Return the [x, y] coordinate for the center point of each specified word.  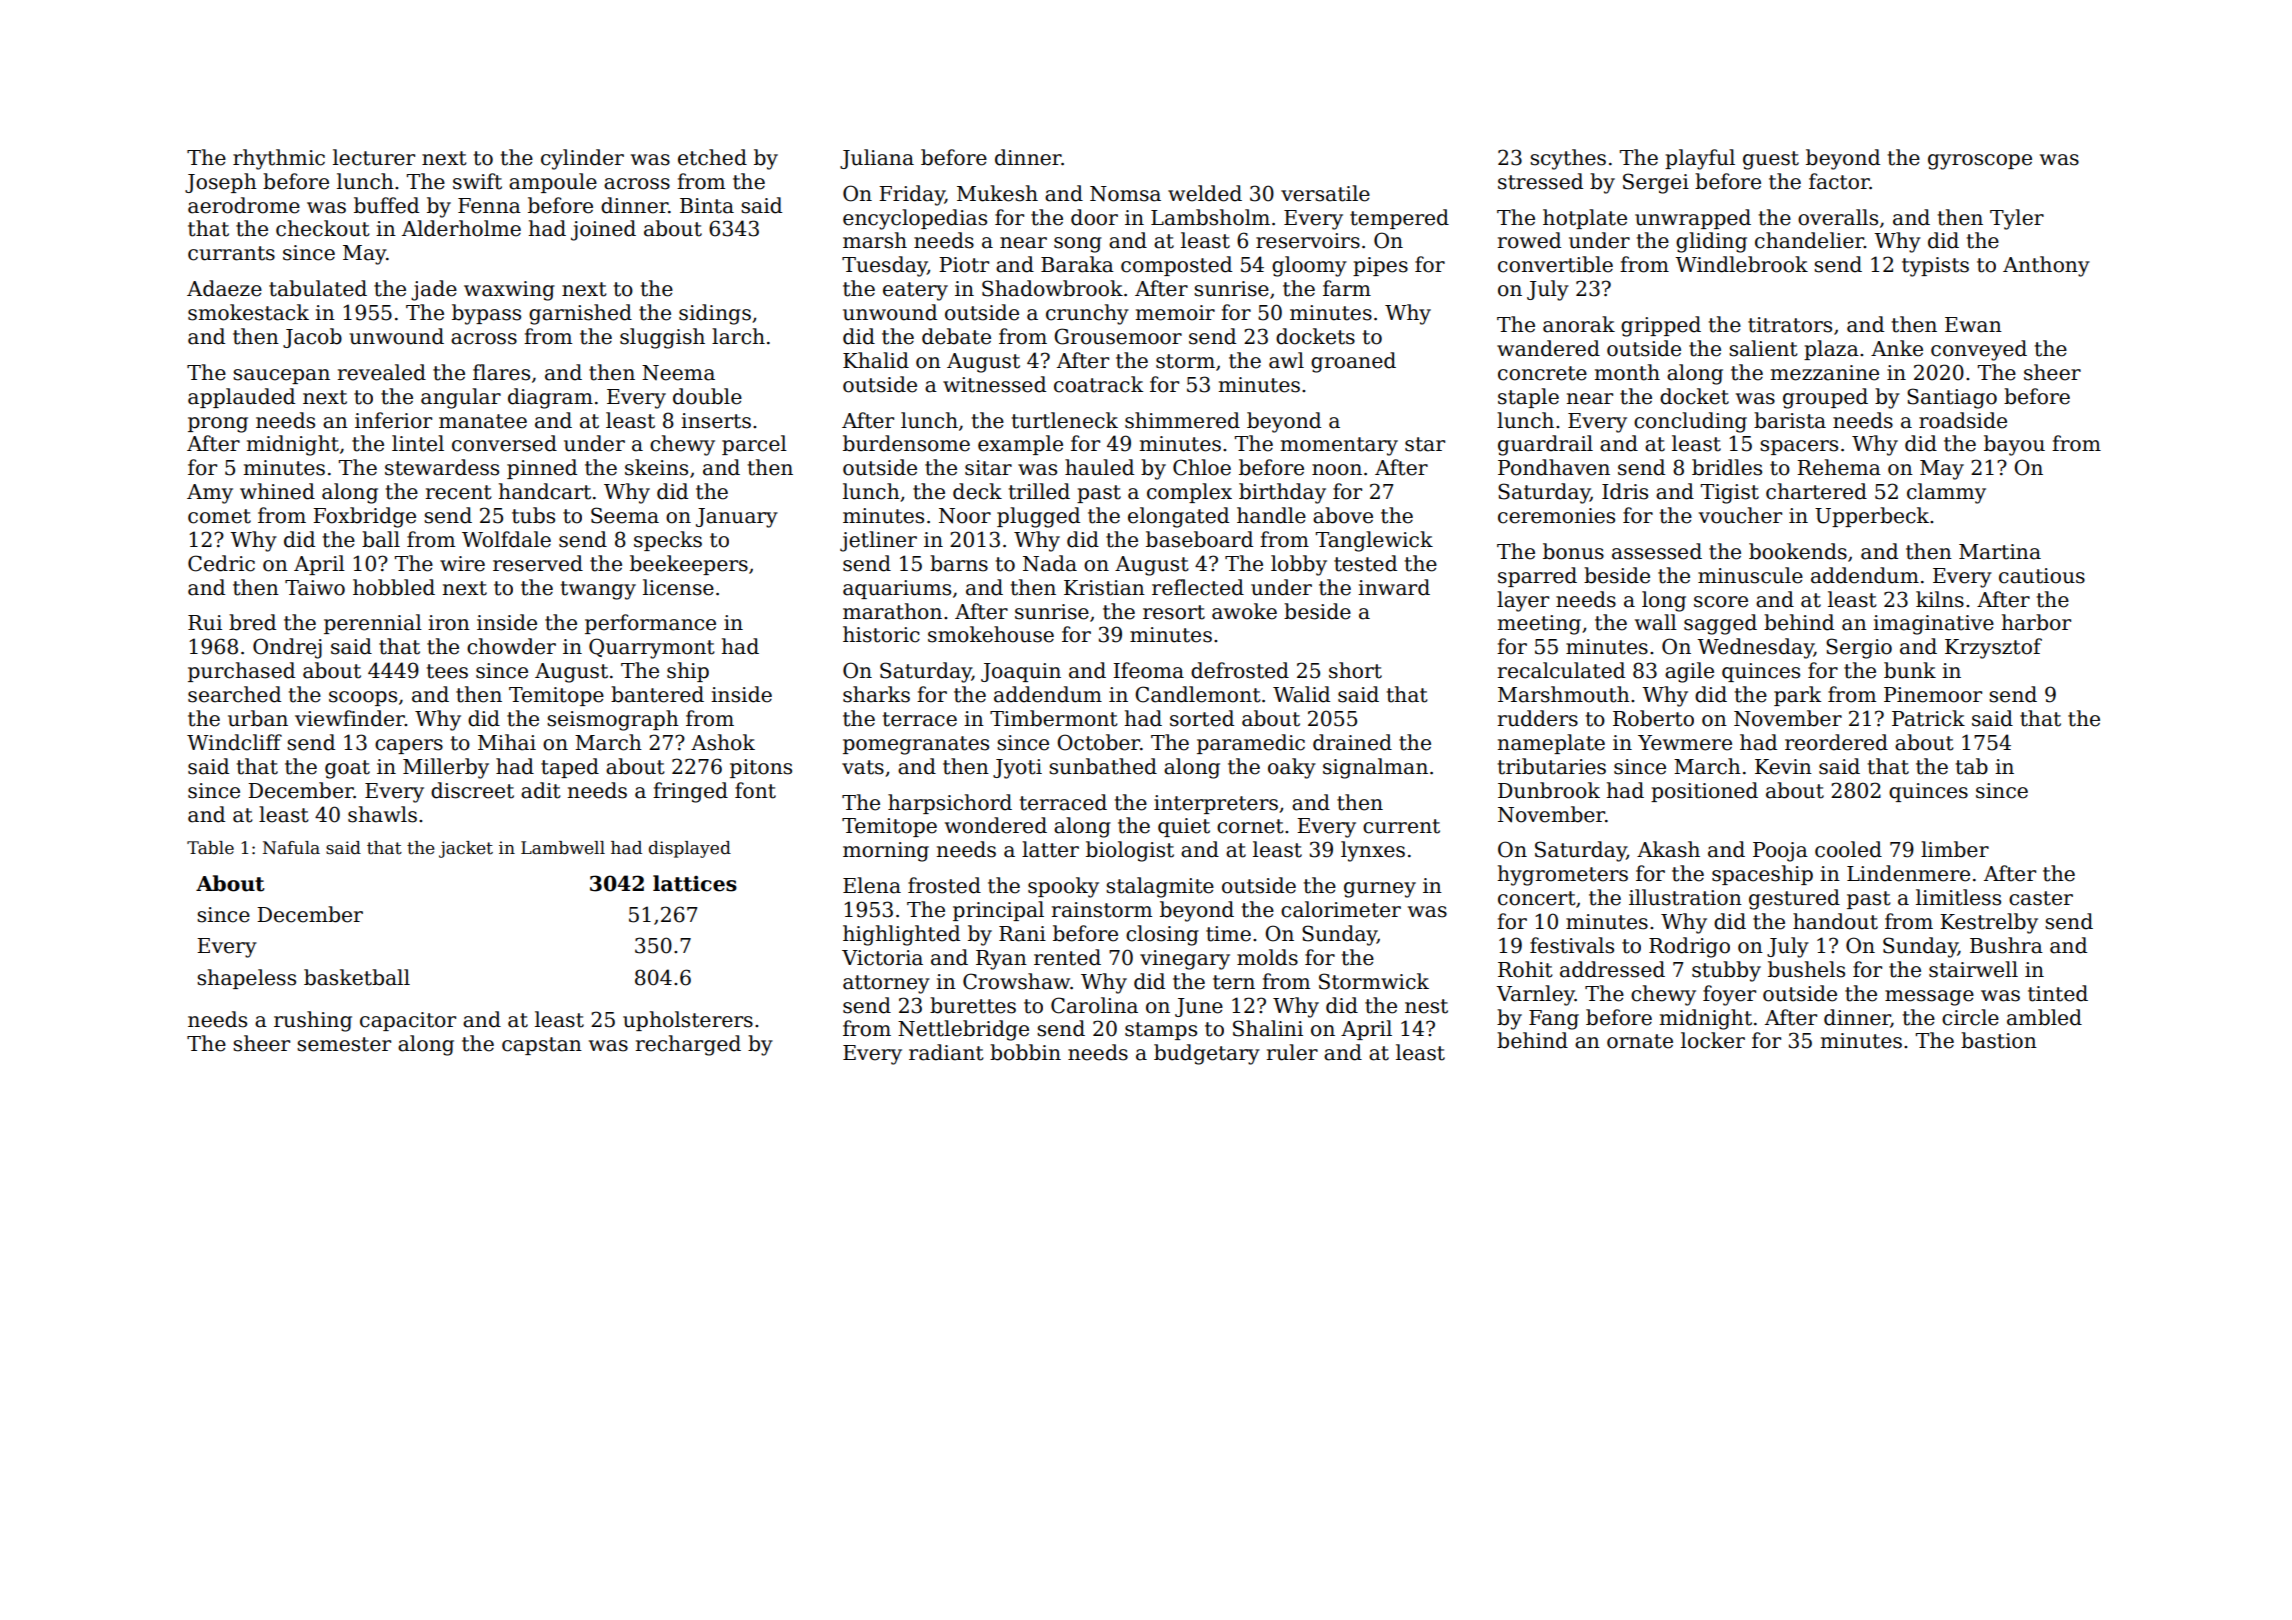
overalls [1838, 217]
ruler [1292, 1052]
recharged [688, 1045]
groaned [1353, 362]
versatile [1325, 193]
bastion [1999, 1040]
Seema [625, 515]
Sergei [1656, 183]
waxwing [509, 291]
